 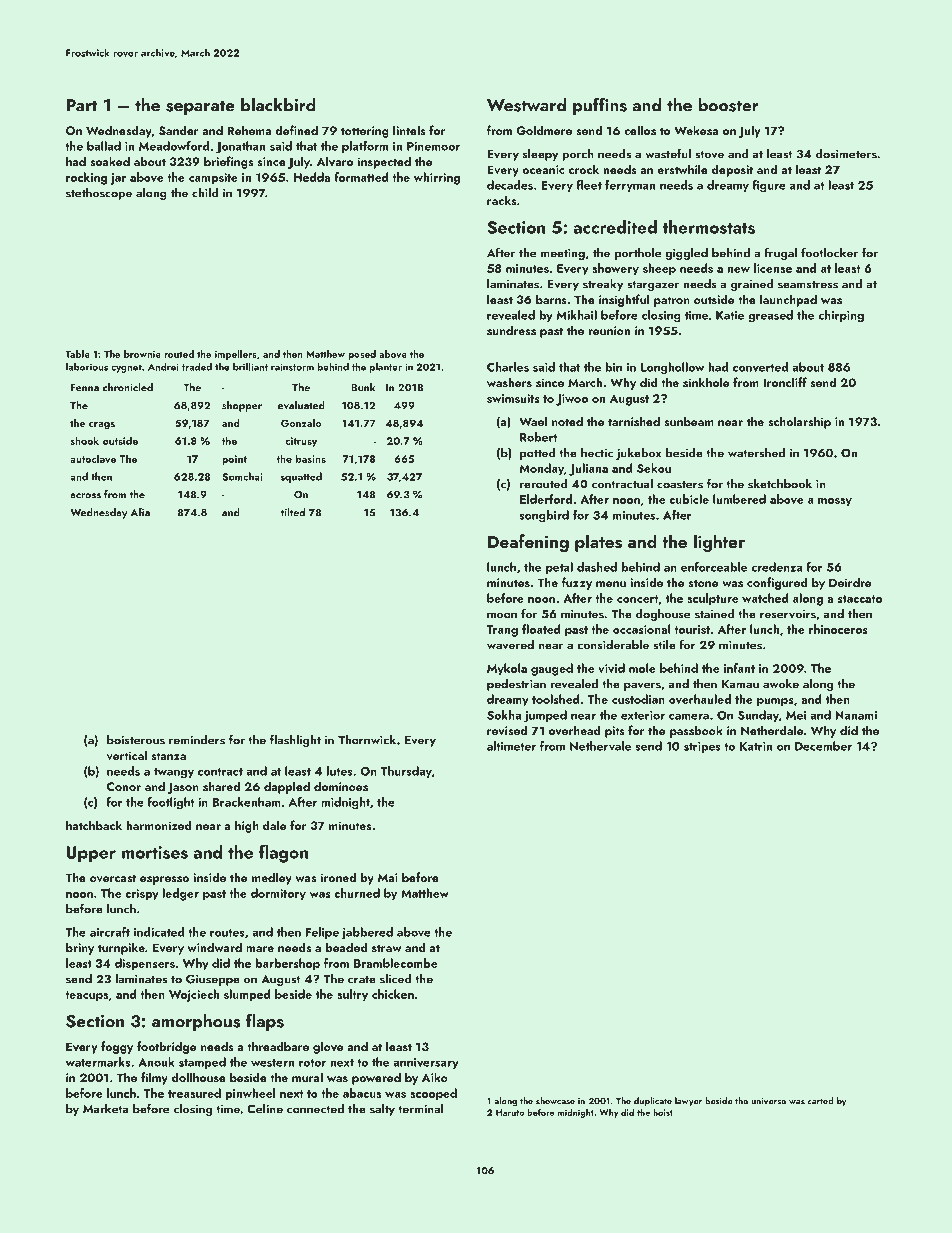 What do you see at coordinates (820, 1101) in the screenshot?
I see `carted` at bounding box center [820, 1101].
